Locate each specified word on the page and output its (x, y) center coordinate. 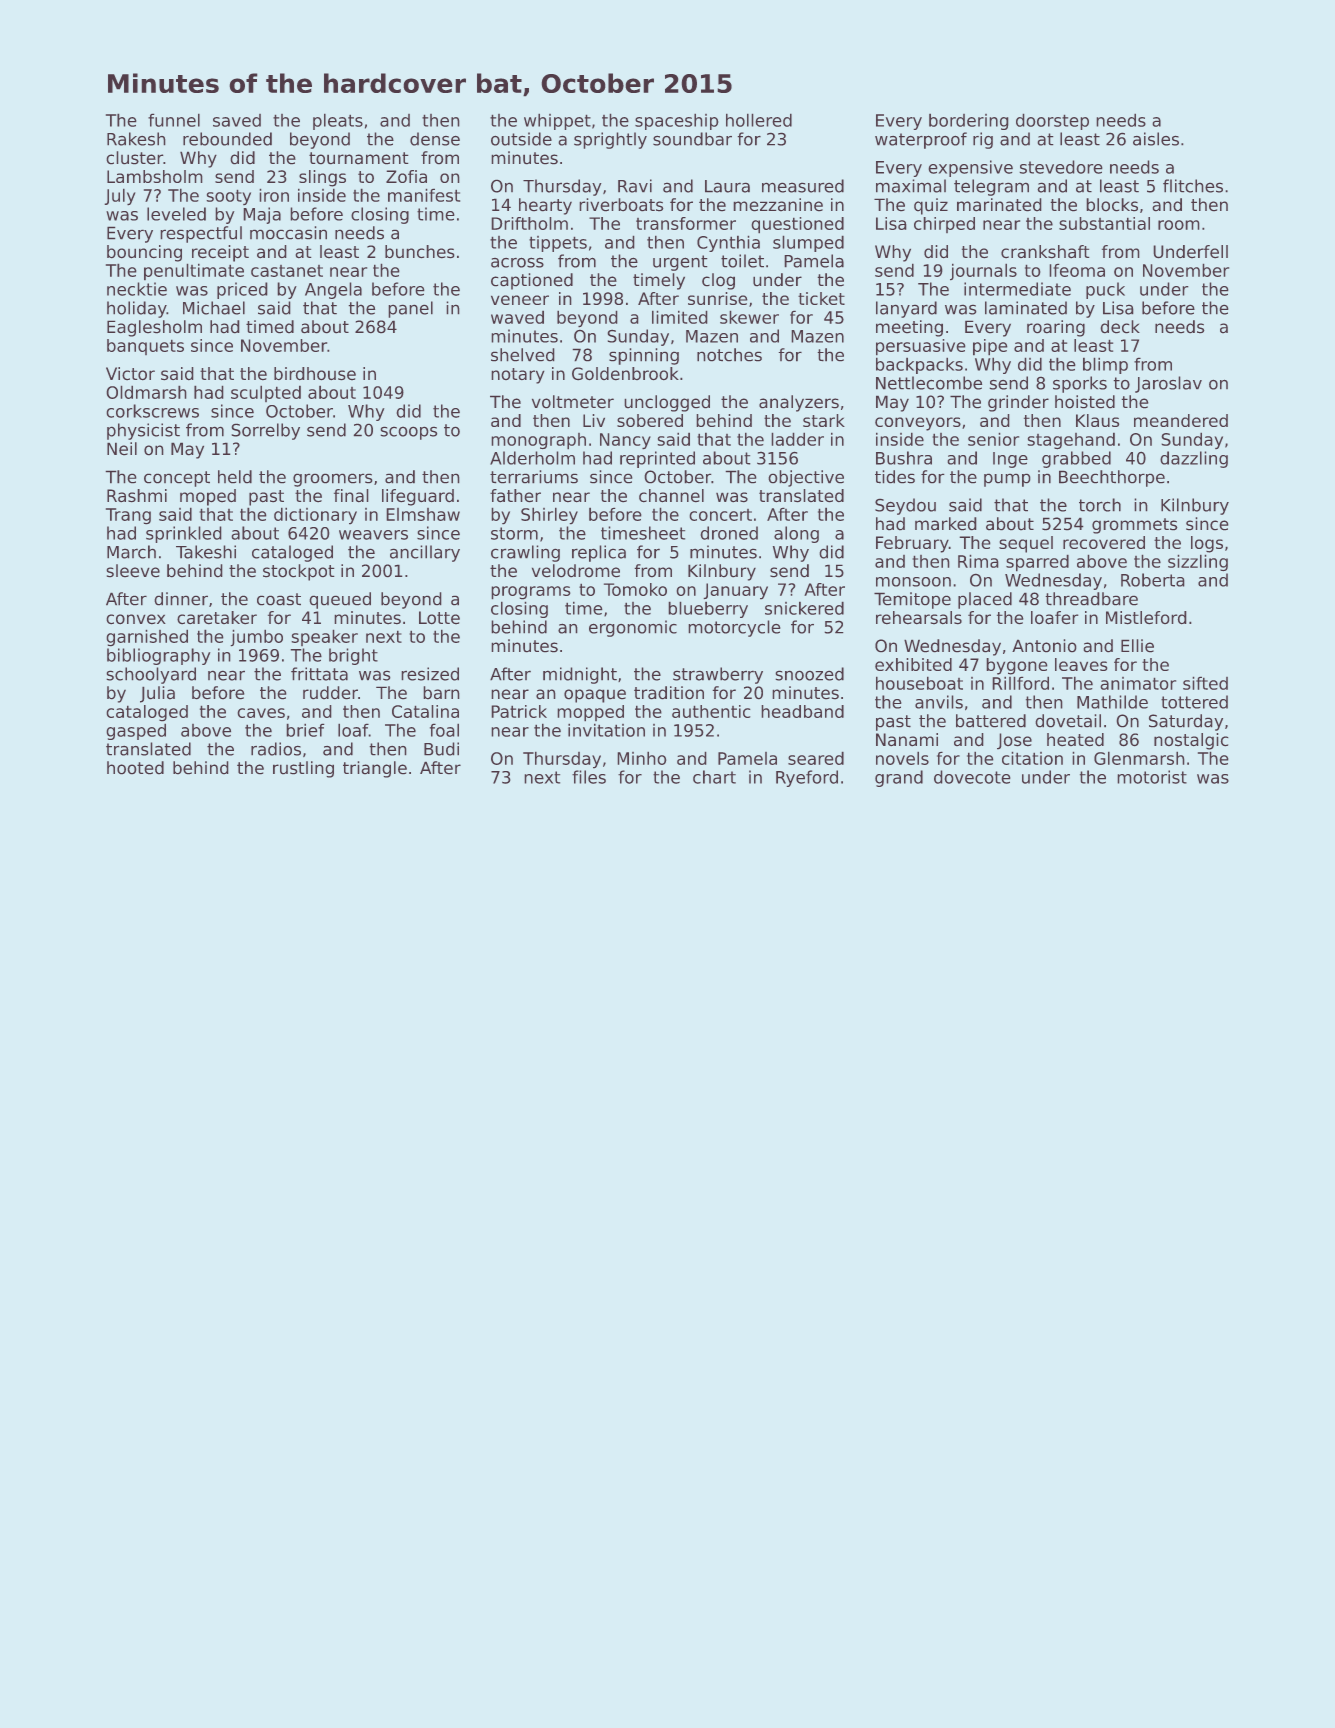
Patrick (519, 711)
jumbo (256, 638)
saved (237, 120)
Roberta (1153, 580)
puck (1105, 290)
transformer (686, 223)
